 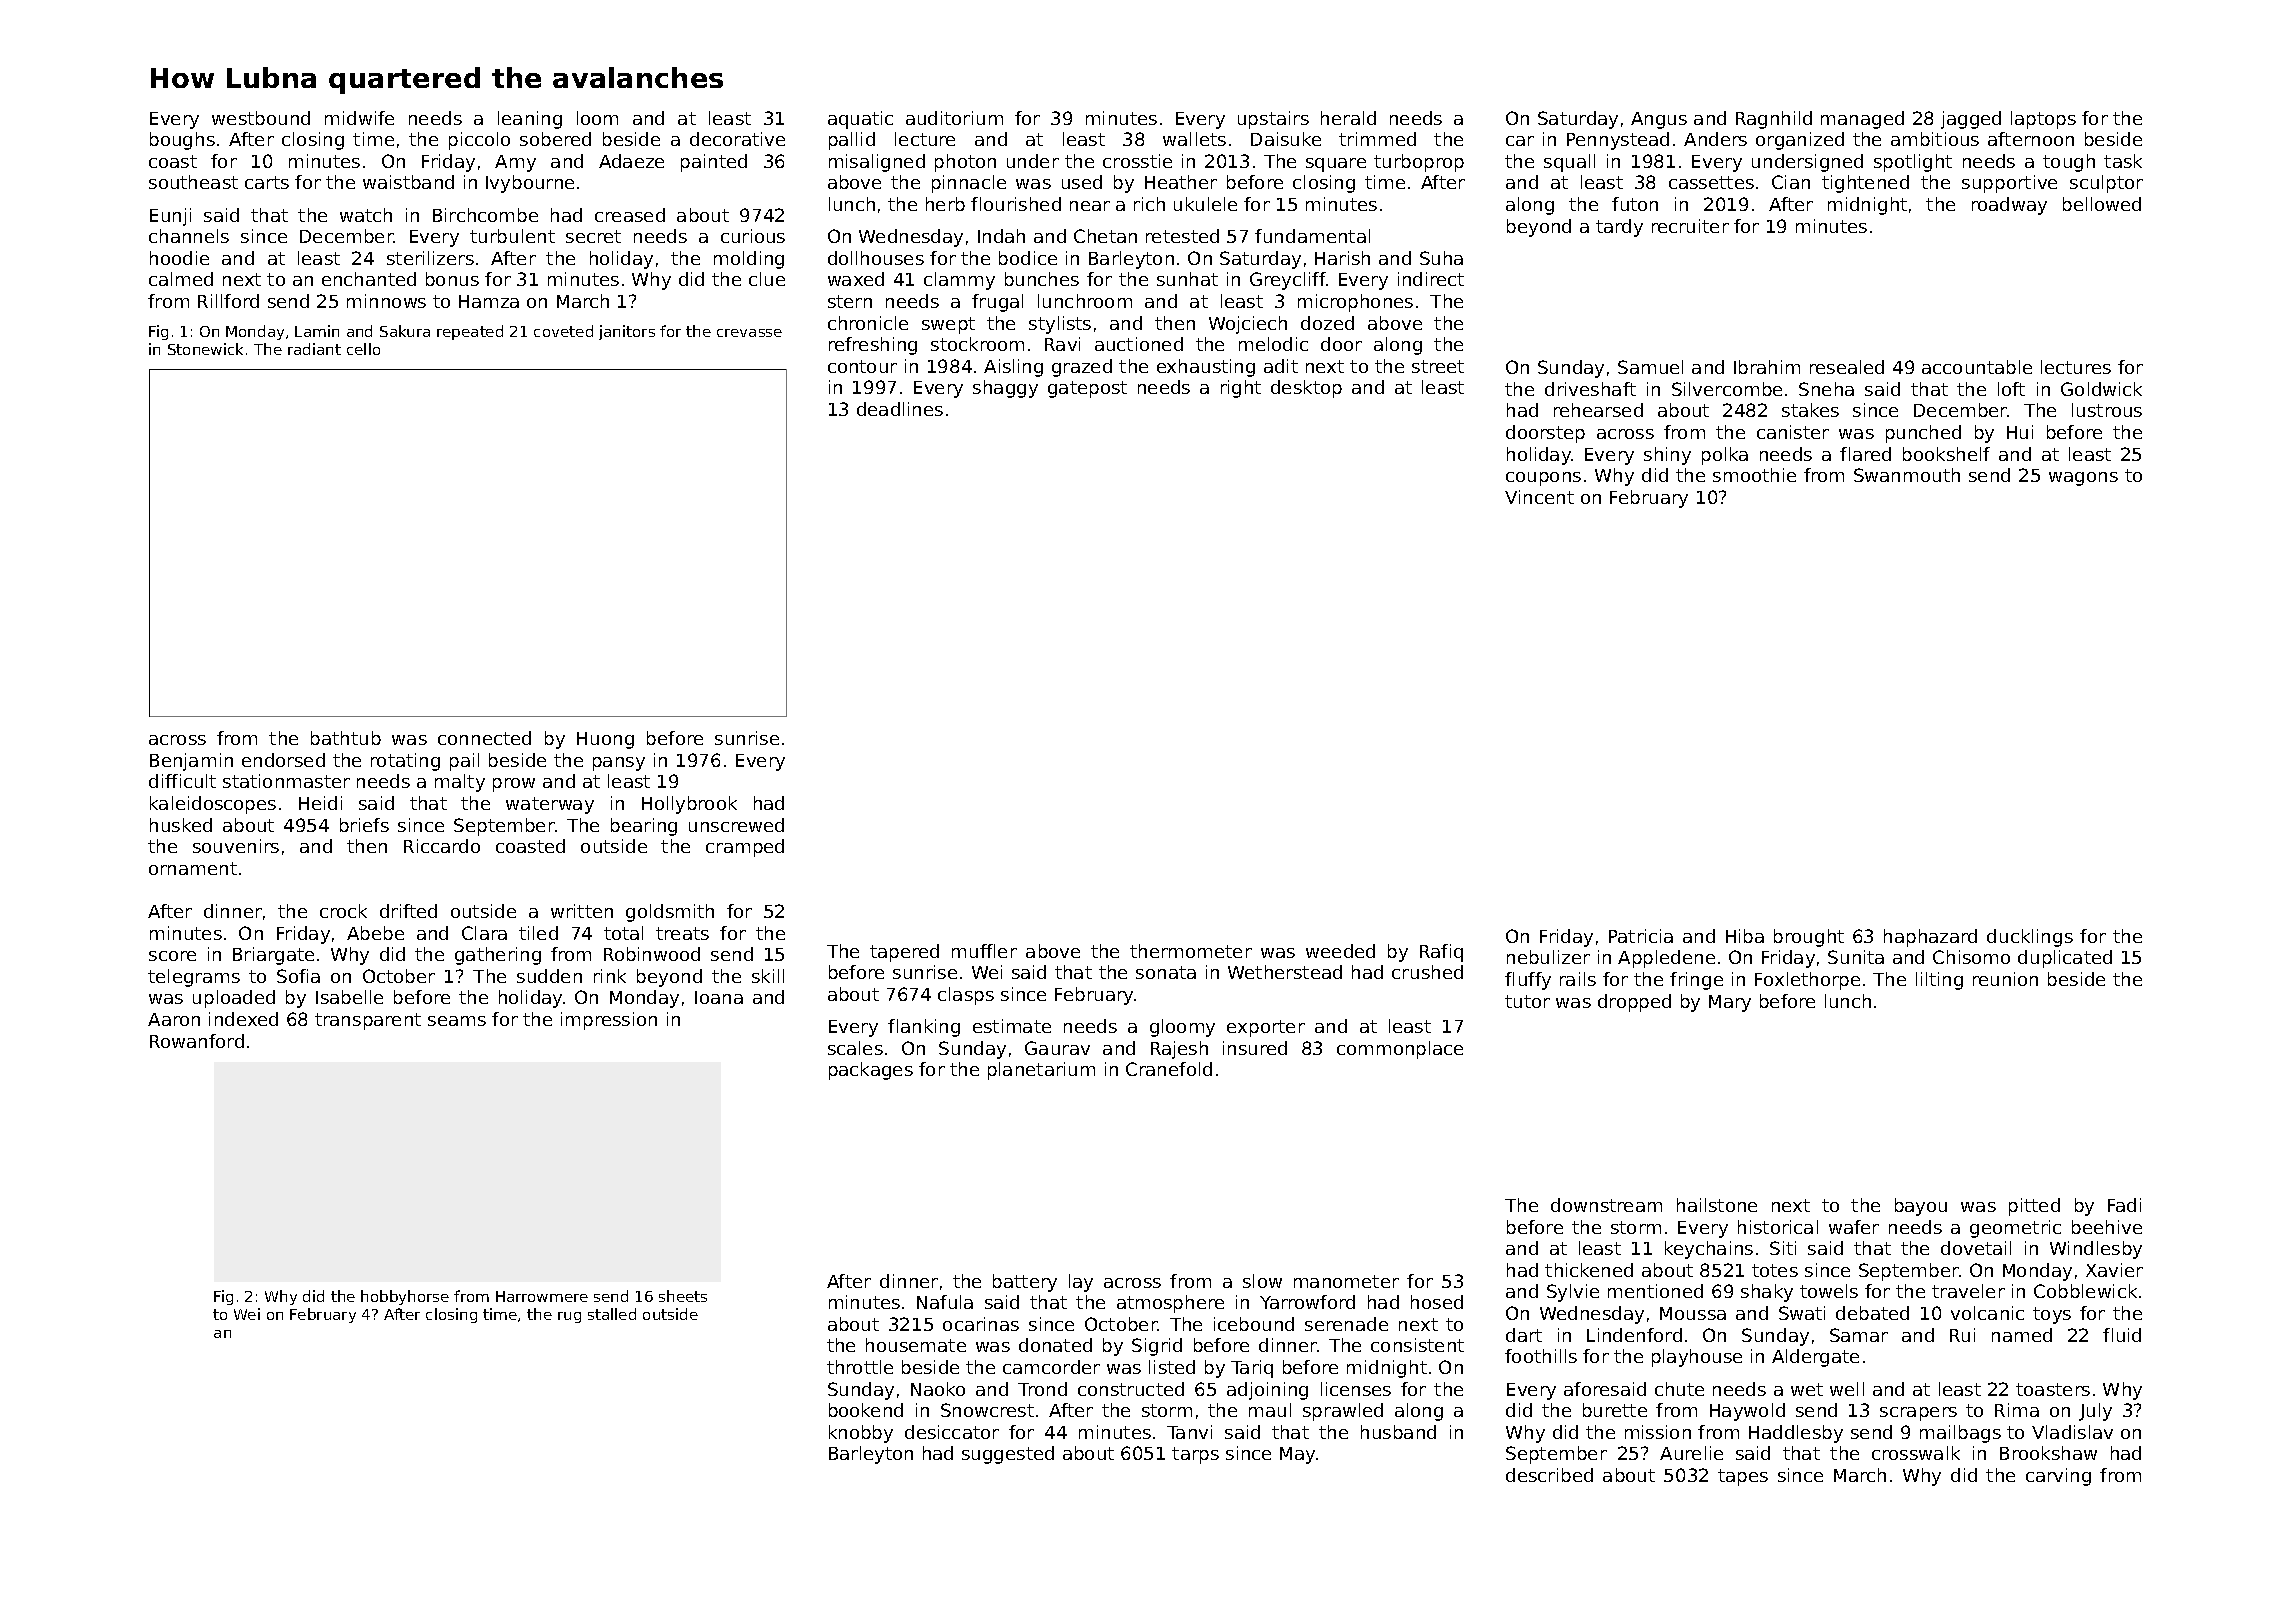 What do you see at coordinates (346, 738) in the image?
I see `bathtub` at bounding box center [346, 738].
